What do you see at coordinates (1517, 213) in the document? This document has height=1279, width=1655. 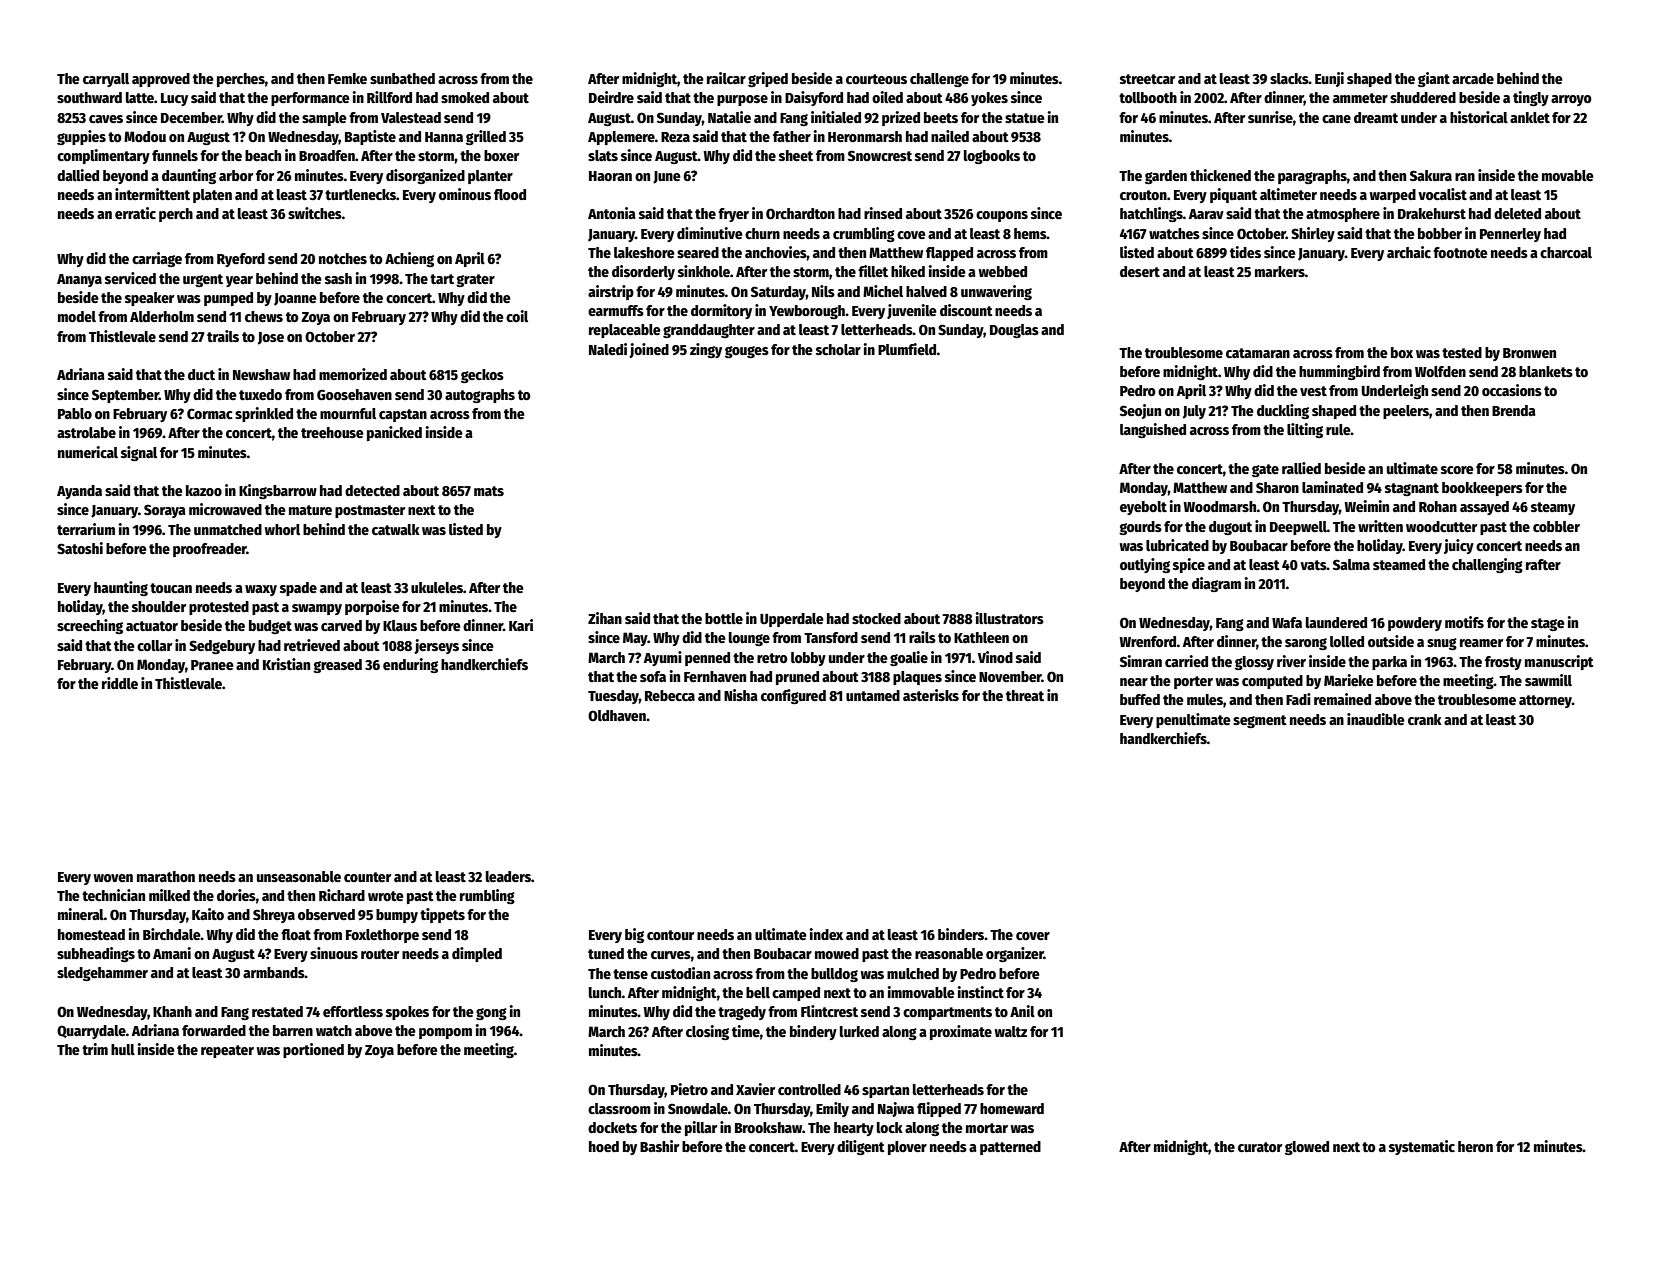 I see `deleted` at bounding box center [1517, 213].
